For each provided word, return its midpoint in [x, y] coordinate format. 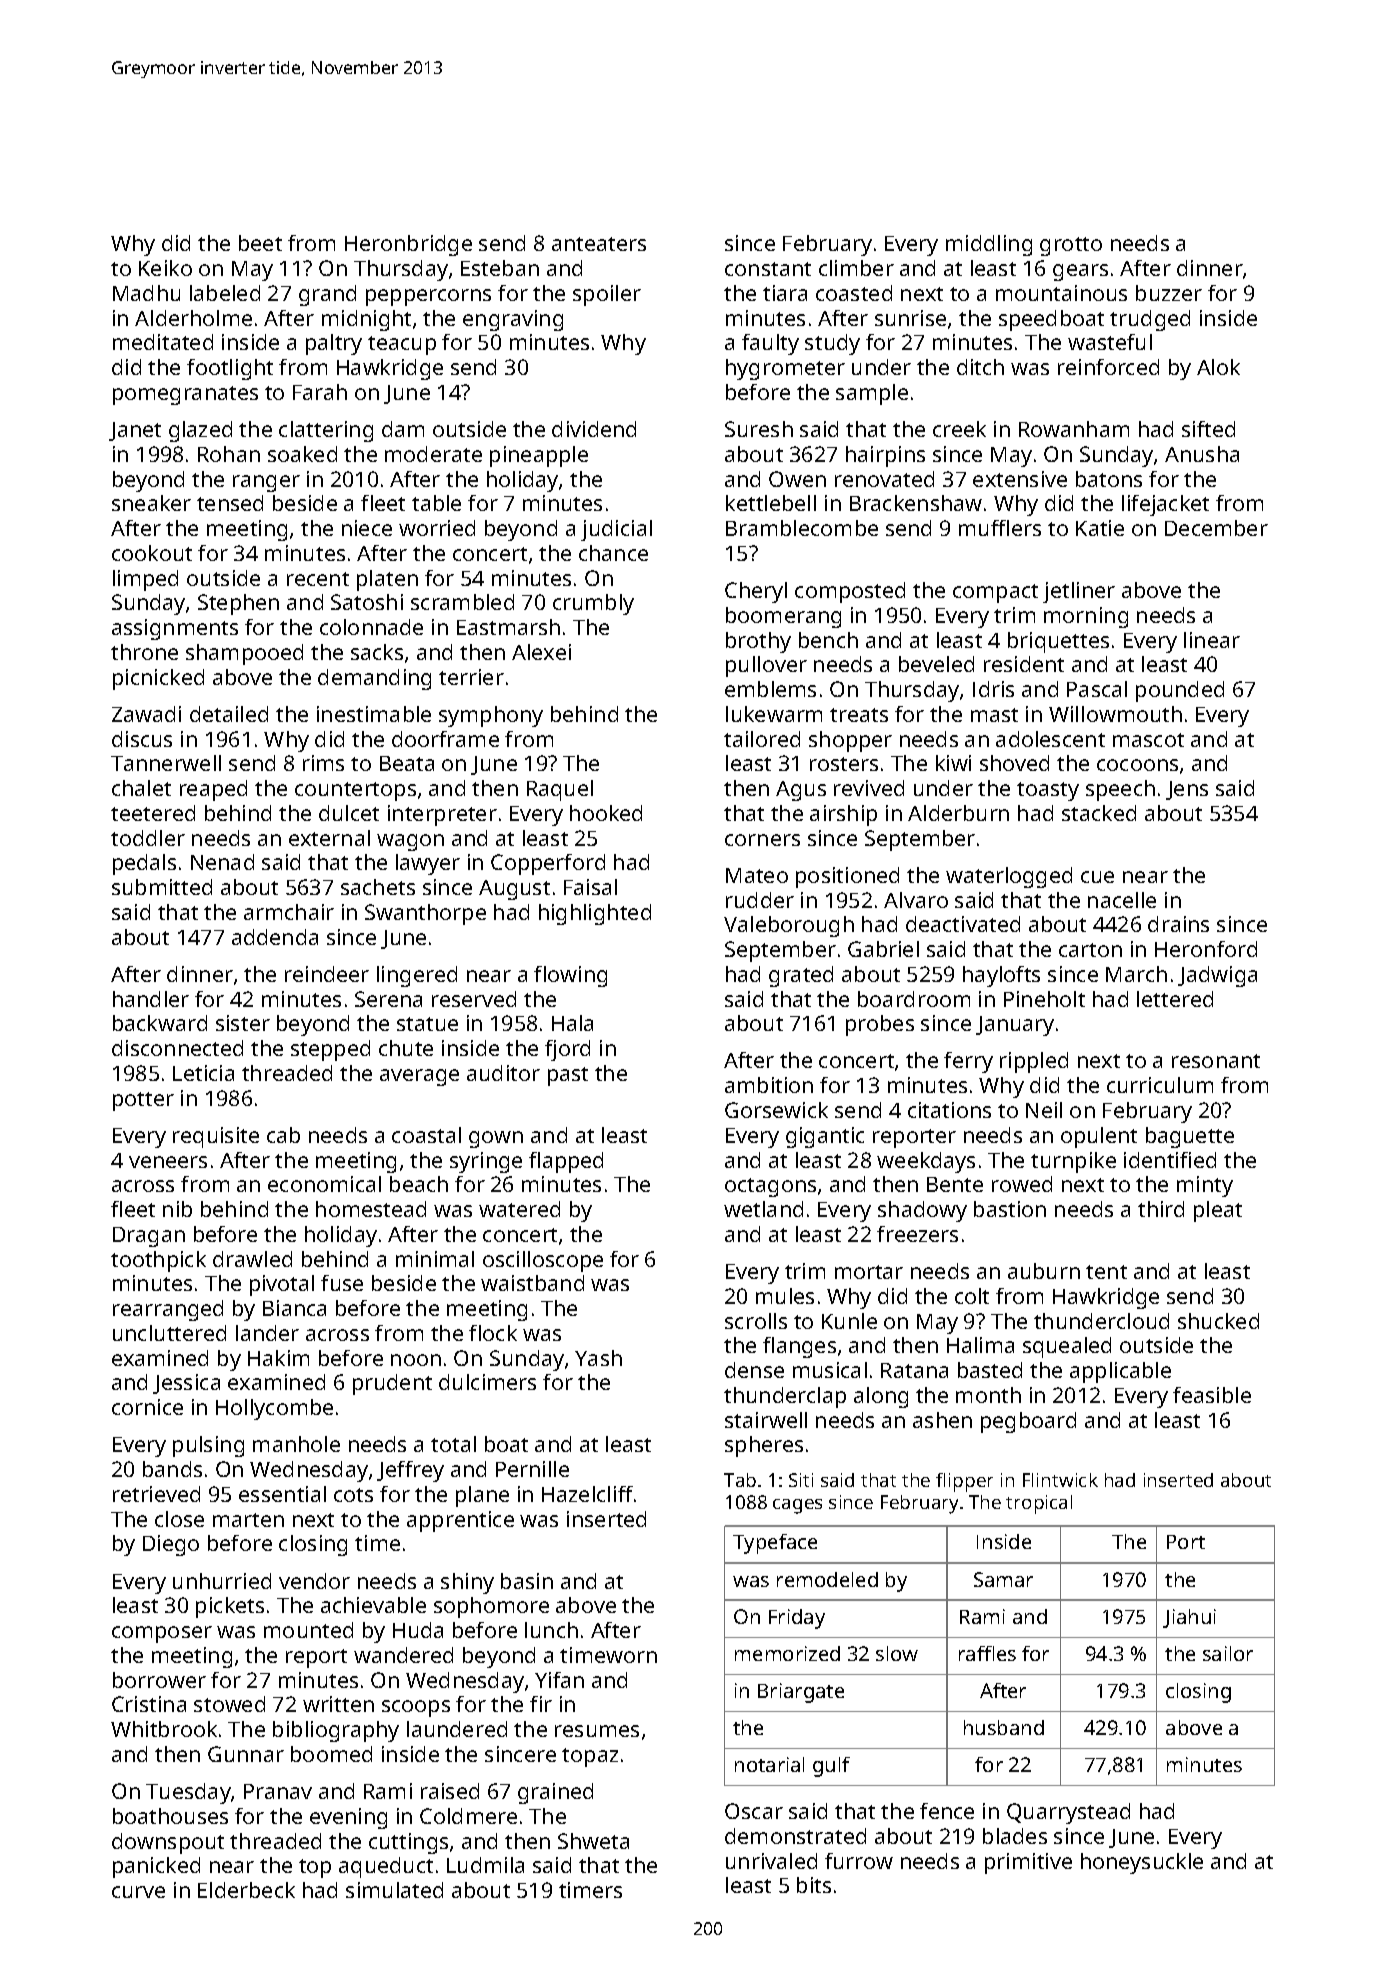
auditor [503, 1073]
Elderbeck [246, 1890]
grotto [1071, 246]
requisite [216, 1137]
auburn [1044, 1271]
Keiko [165, 268]
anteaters [599, 244]
